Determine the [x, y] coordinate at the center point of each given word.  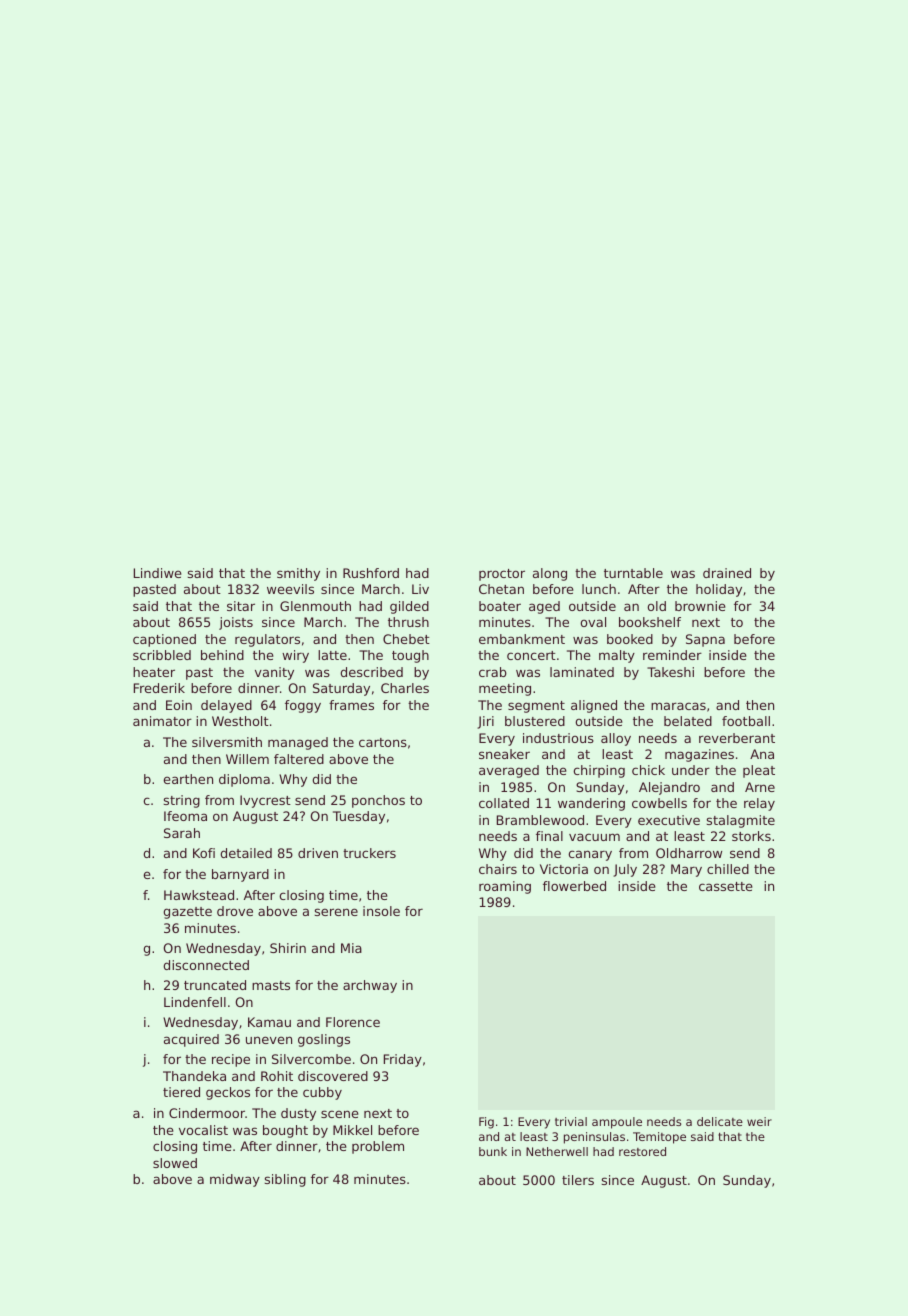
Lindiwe [158, 573]
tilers [578, 1180]
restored [642, 1151]
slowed [175, 1163]
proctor [502, 575]
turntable [633, 573]
